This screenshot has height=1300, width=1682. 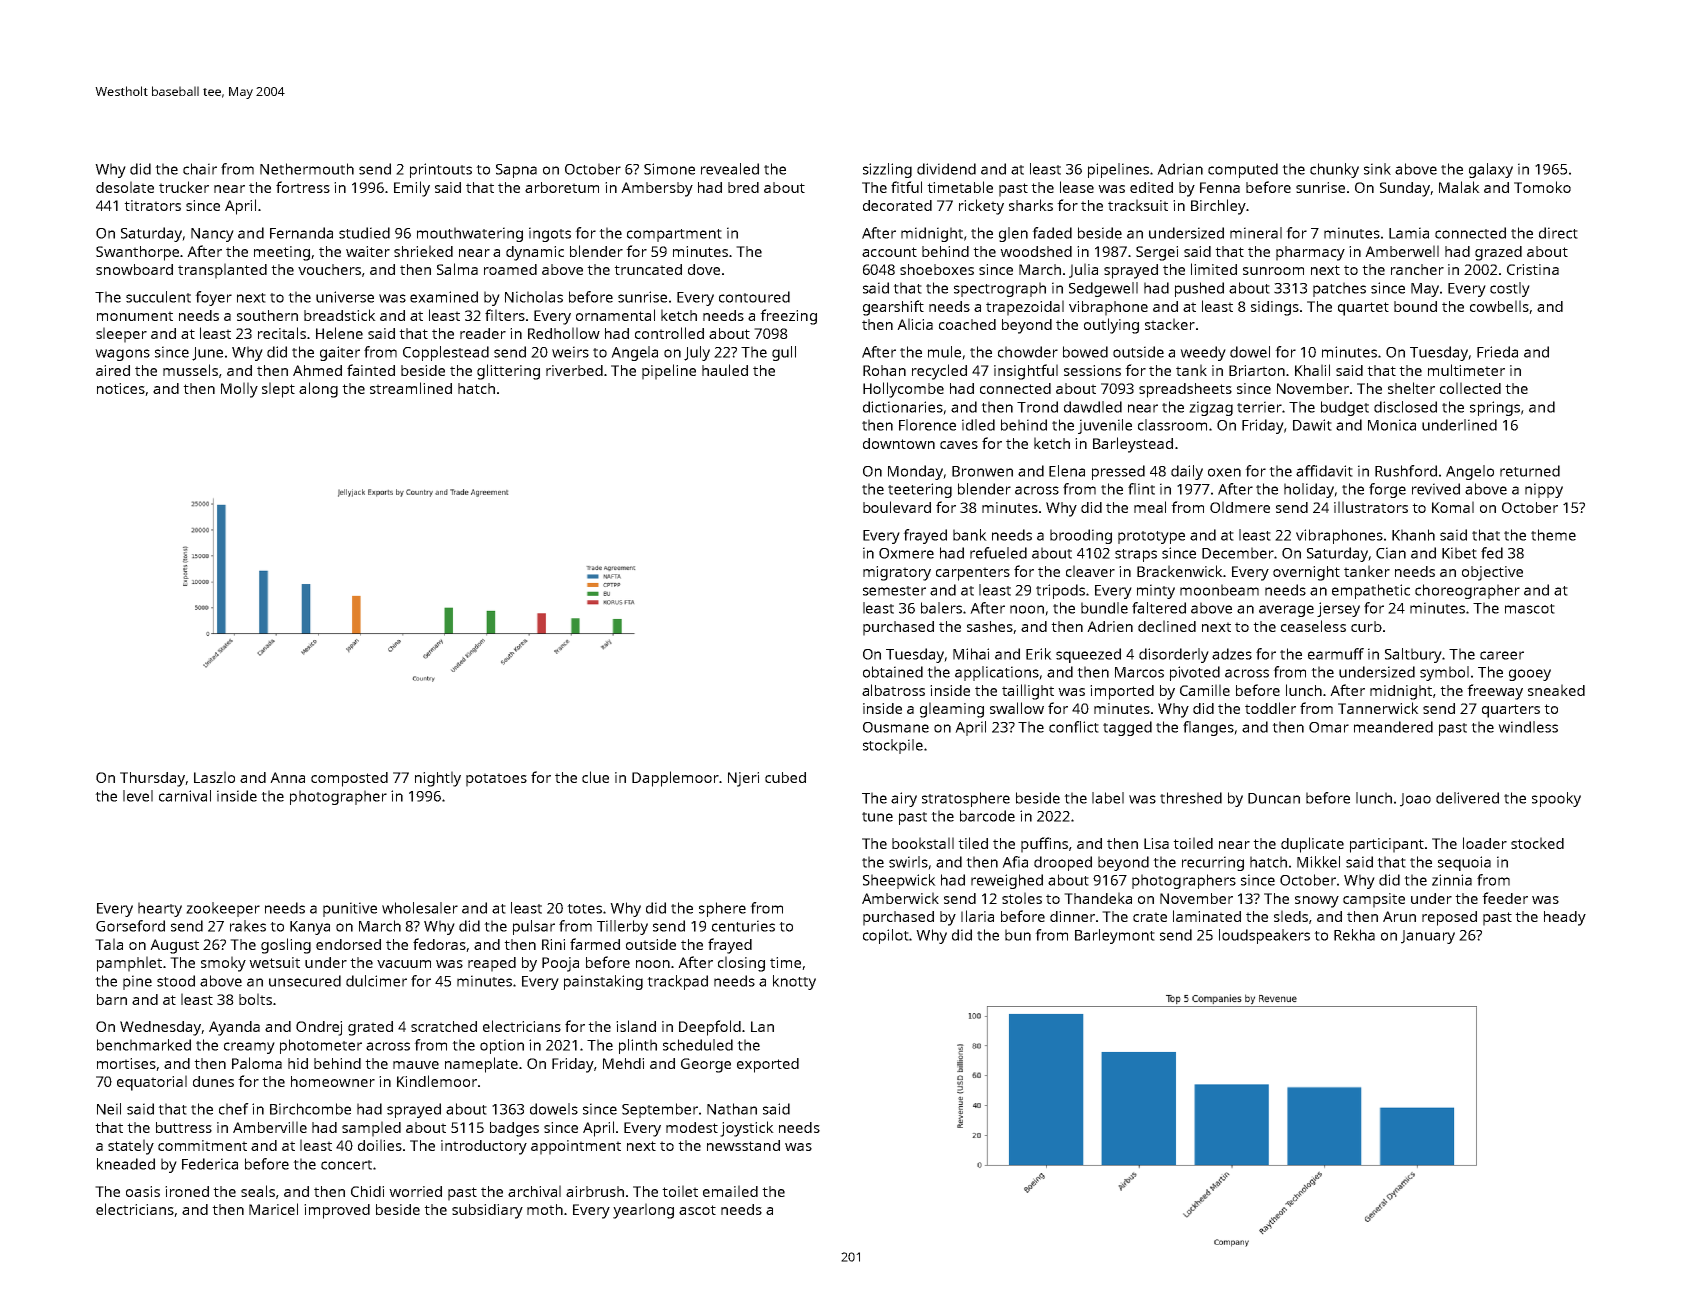 What do you see at coordinates (1203, 353) in the screenshot?
I see `weedy` at bounding box center [1203, 353].
